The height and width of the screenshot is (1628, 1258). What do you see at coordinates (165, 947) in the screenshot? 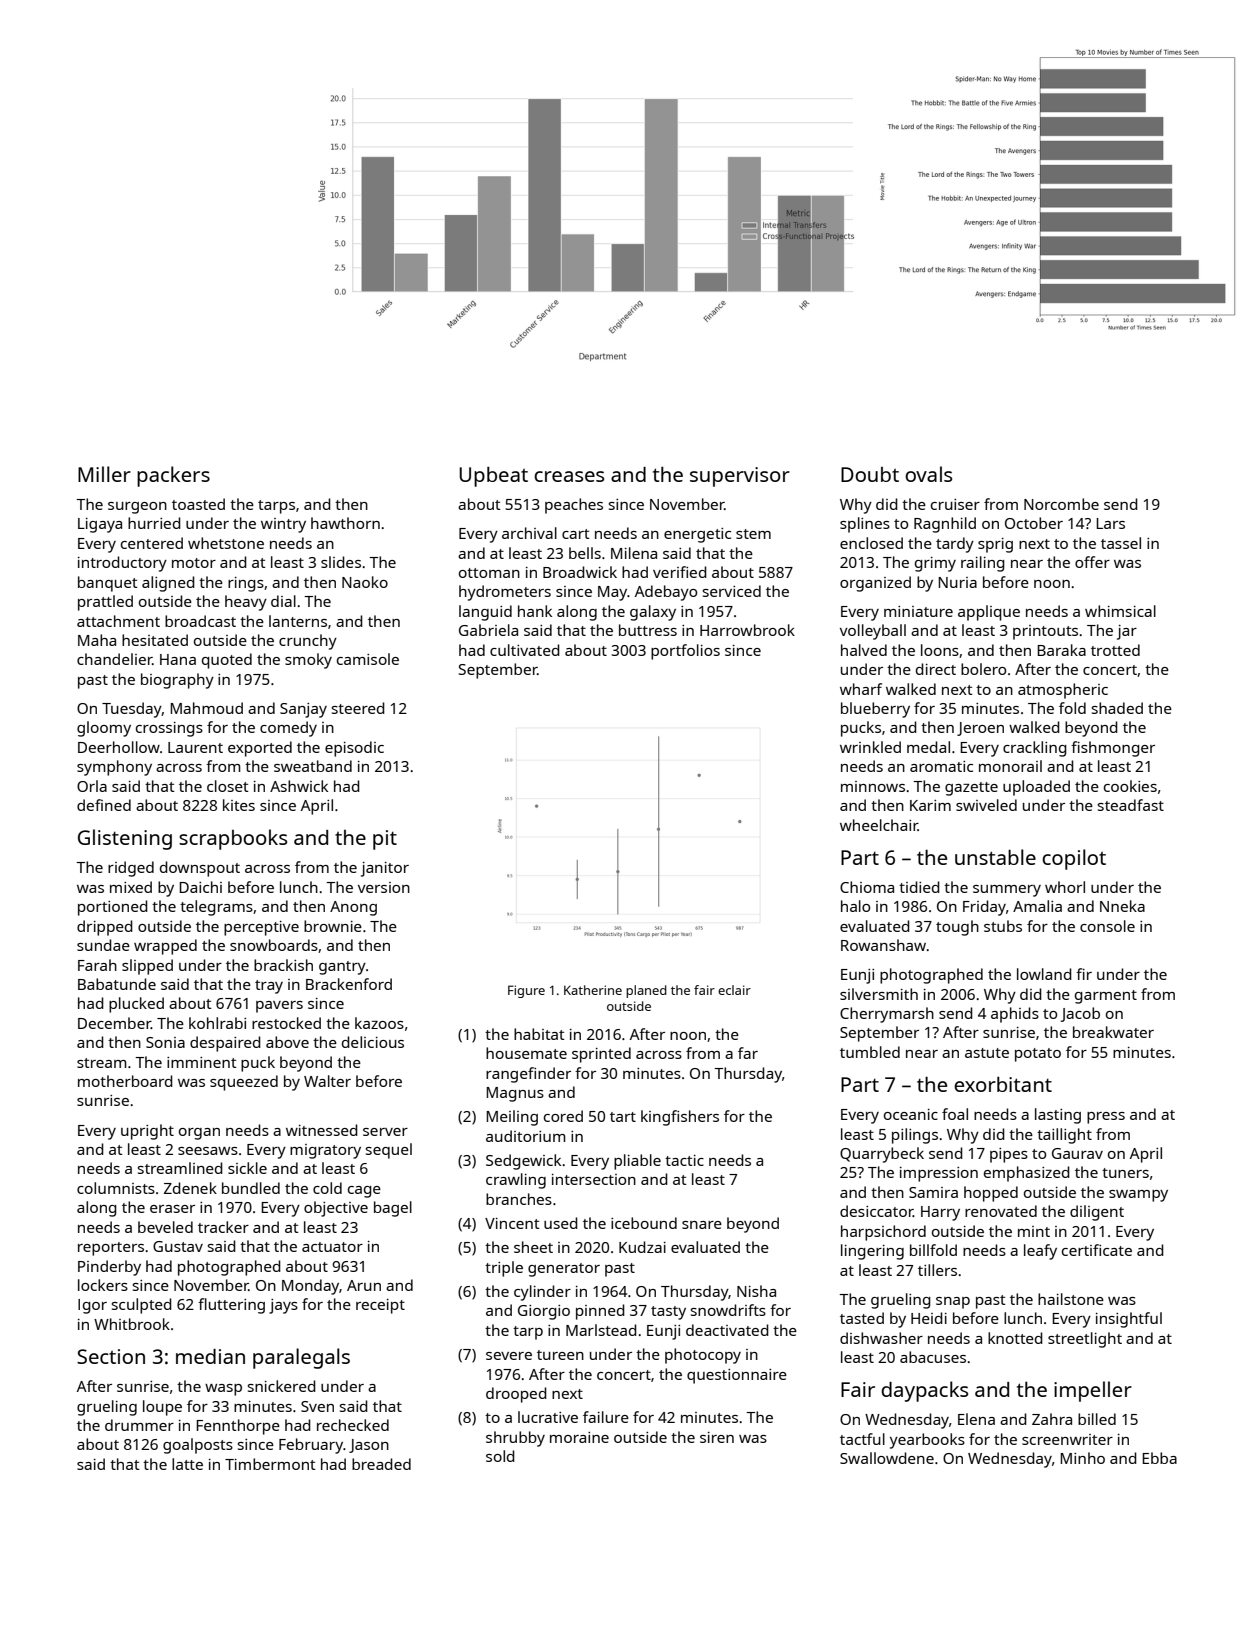
I see `wrapped` at bounding box center [165, 947].
